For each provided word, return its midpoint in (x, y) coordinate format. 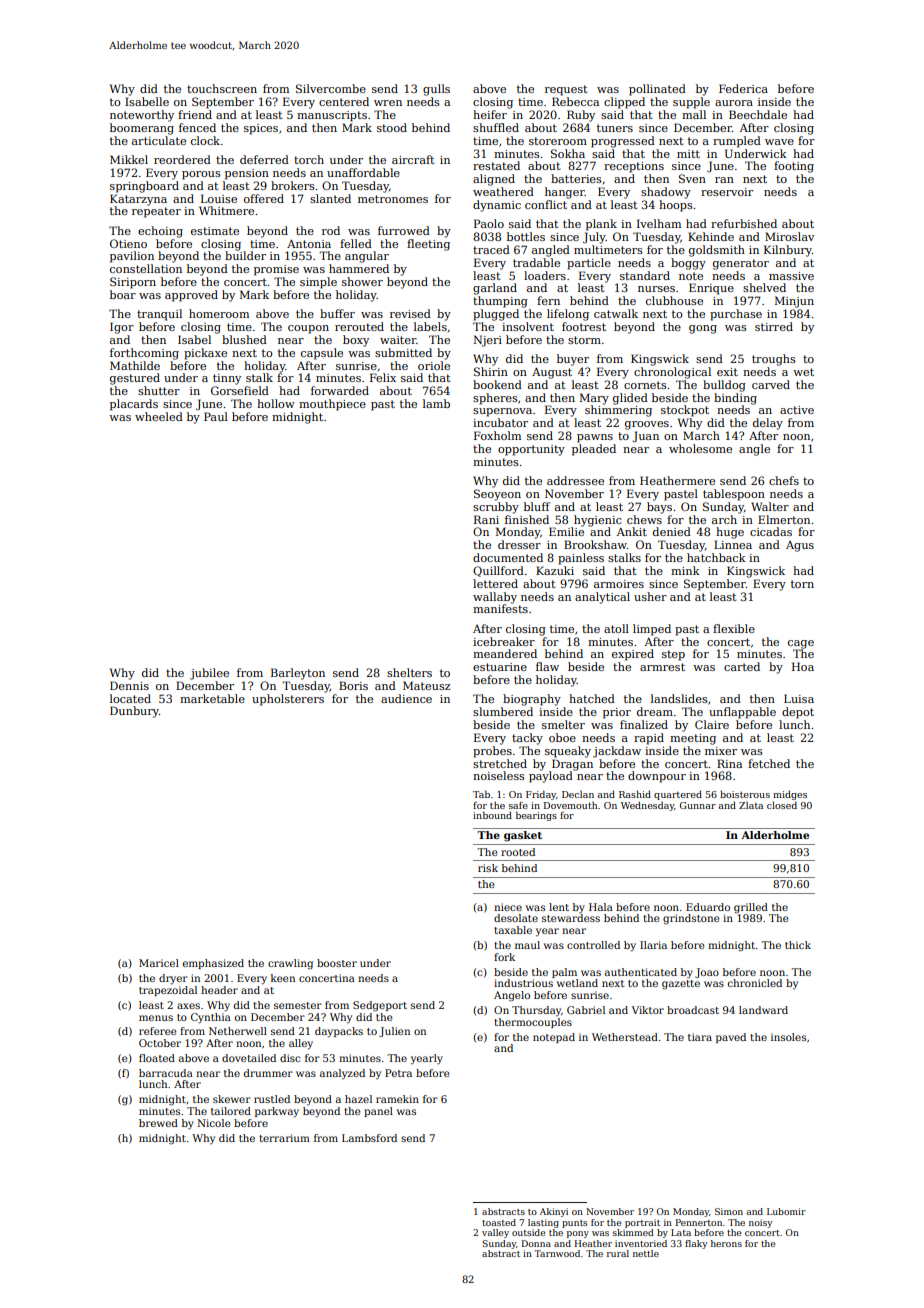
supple (691, 103)
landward (763, 1010)
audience (406, 698)
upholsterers (288, 700)
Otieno (128, 243)
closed (782, 805)
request (566, 90)
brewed (158, 1123)
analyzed (342, 1074)
